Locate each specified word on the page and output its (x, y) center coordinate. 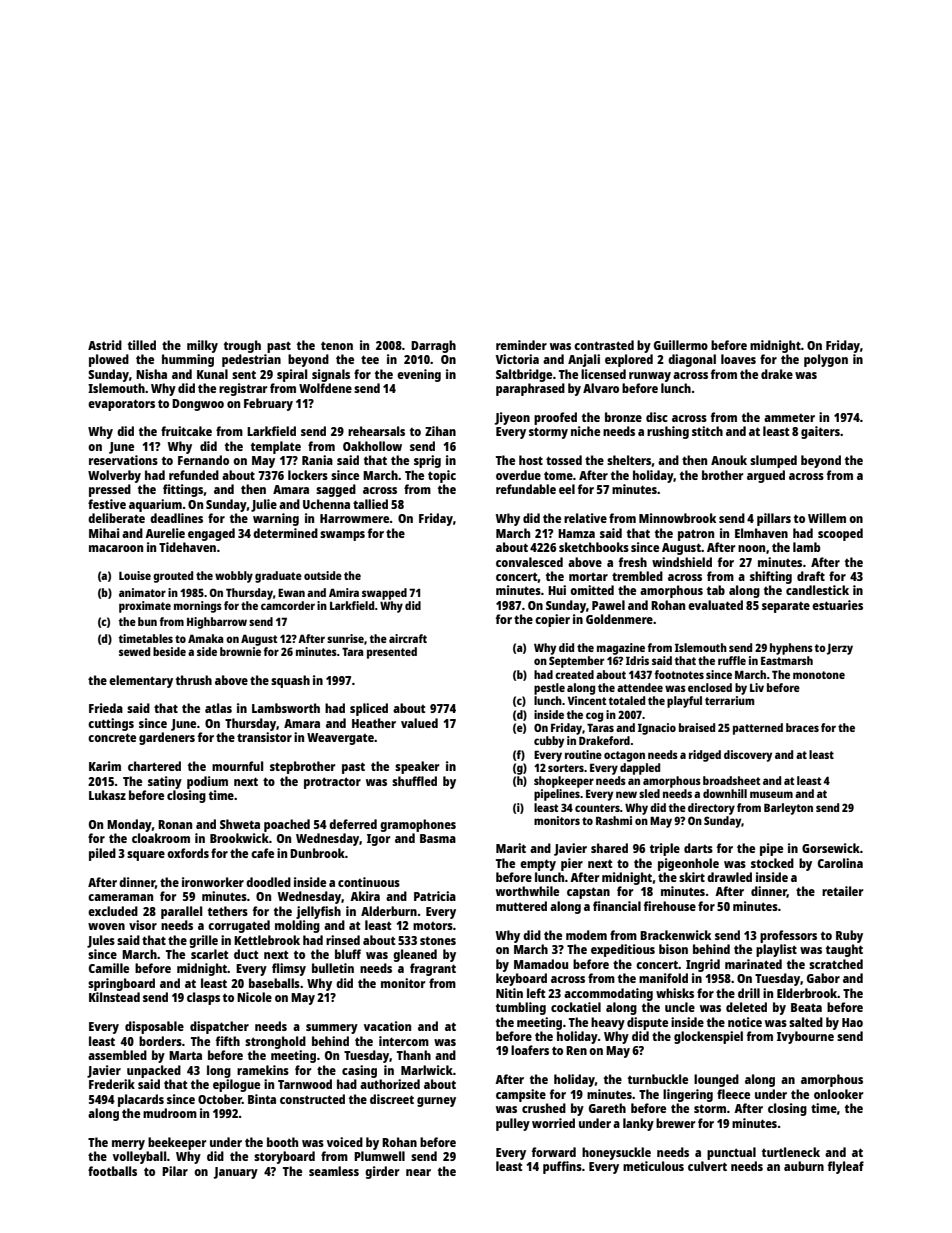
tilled (142, 345)
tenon (337, 345)
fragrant (433, 969)
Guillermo (681, 345)
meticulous (653, 1166)
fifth (228, 1041)
